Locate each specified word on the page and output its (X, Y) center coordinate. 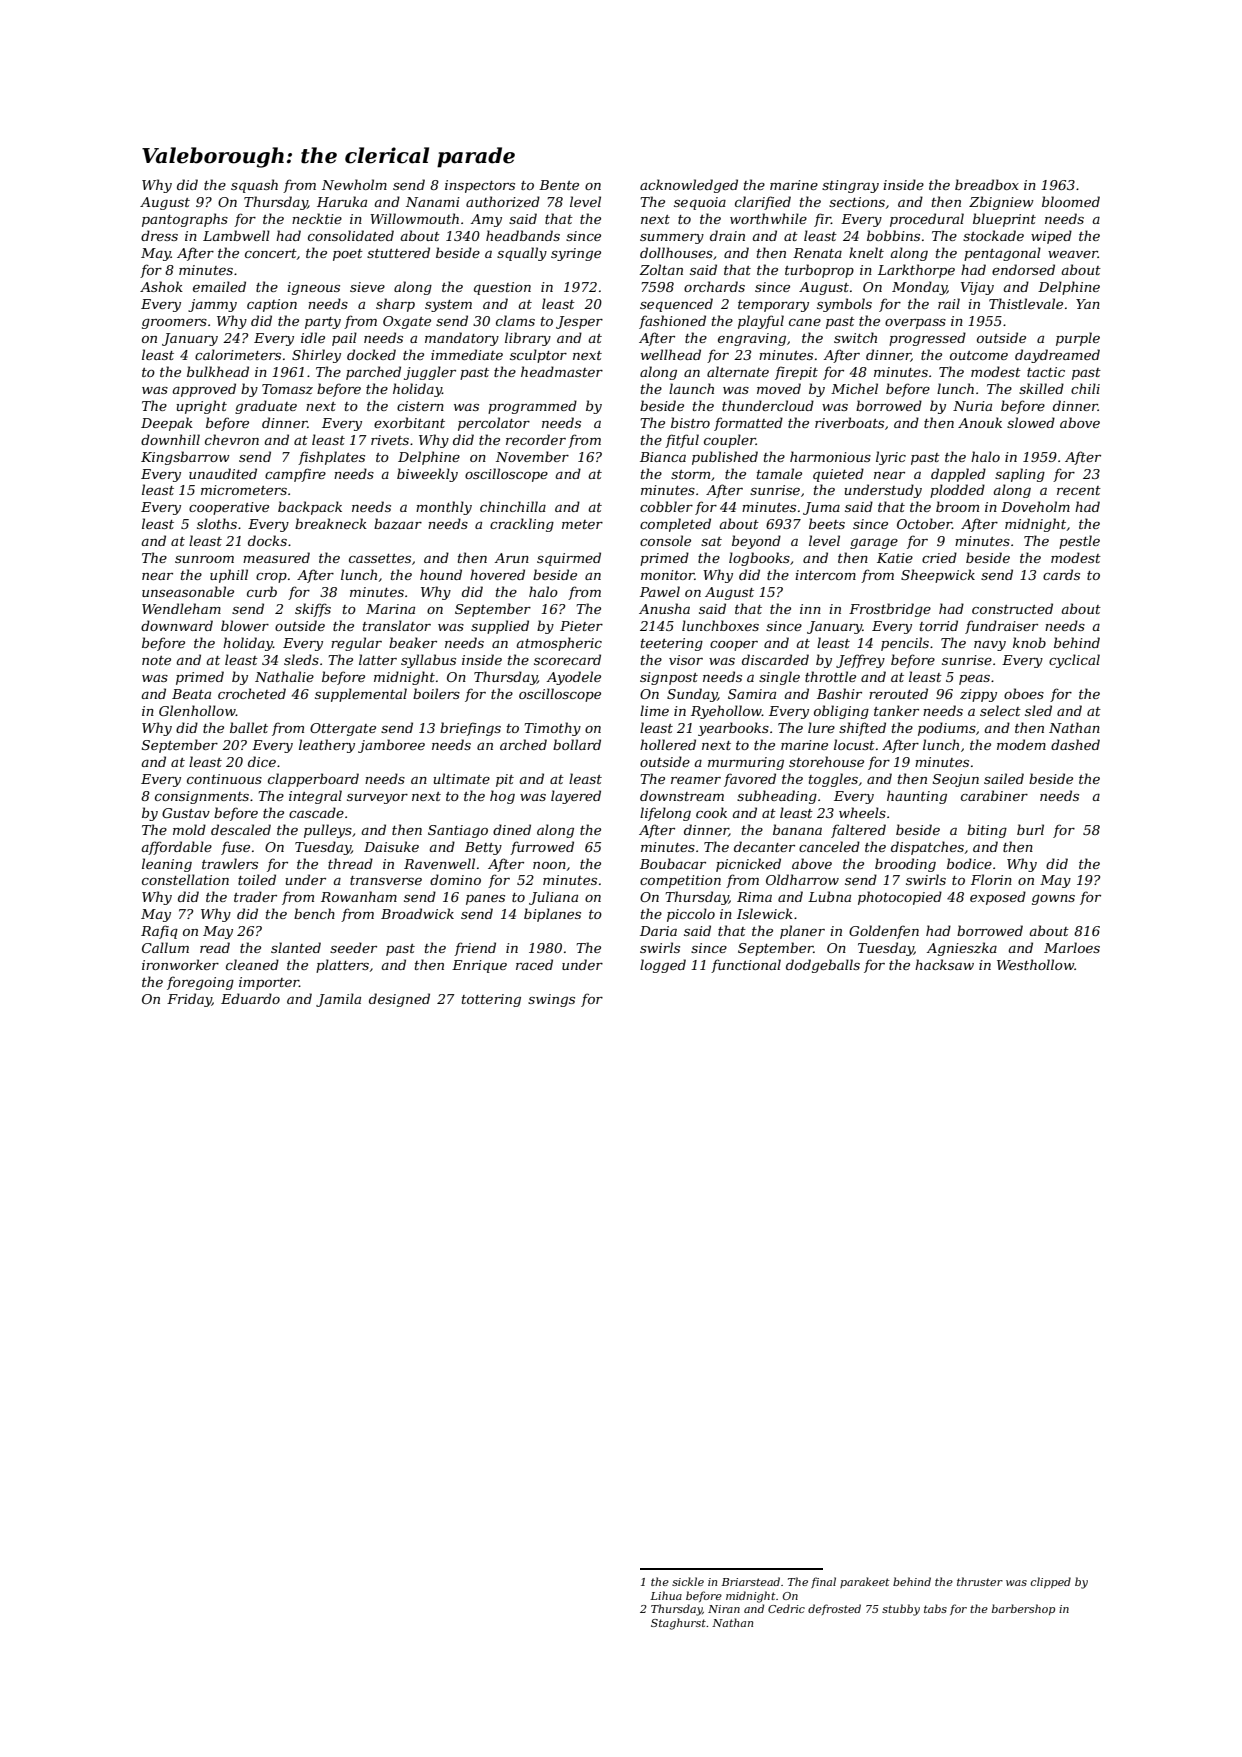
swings (551, 1000)
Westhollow (1035, 964)
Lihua (666, 1595)
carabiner (994, 795)
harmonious (830, 456)
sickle (688, 1581)
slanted (296, 947)
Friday (189, 1000)
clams (515, 320)
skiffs (313, 610)
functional (746, 966)
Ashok (161, 286)
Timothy (552, 729)
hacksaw (944, 964)
